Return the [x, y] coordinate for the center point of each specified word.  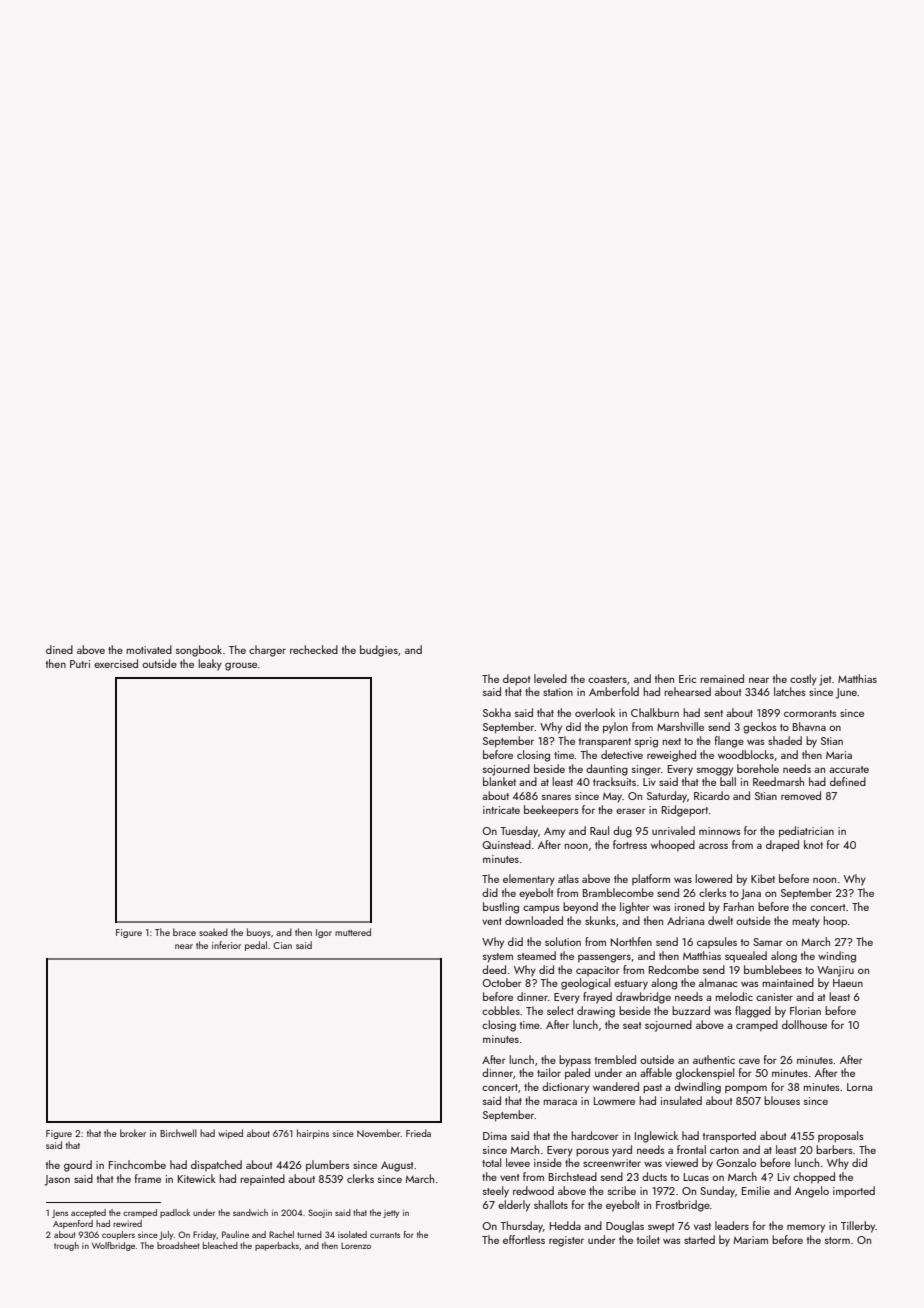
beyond [580, 908]
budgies [379, 651]
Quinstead [506, 844]
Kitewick [197, 1178]
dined [59, 649]
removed [801, 795]
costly [803, 680]
